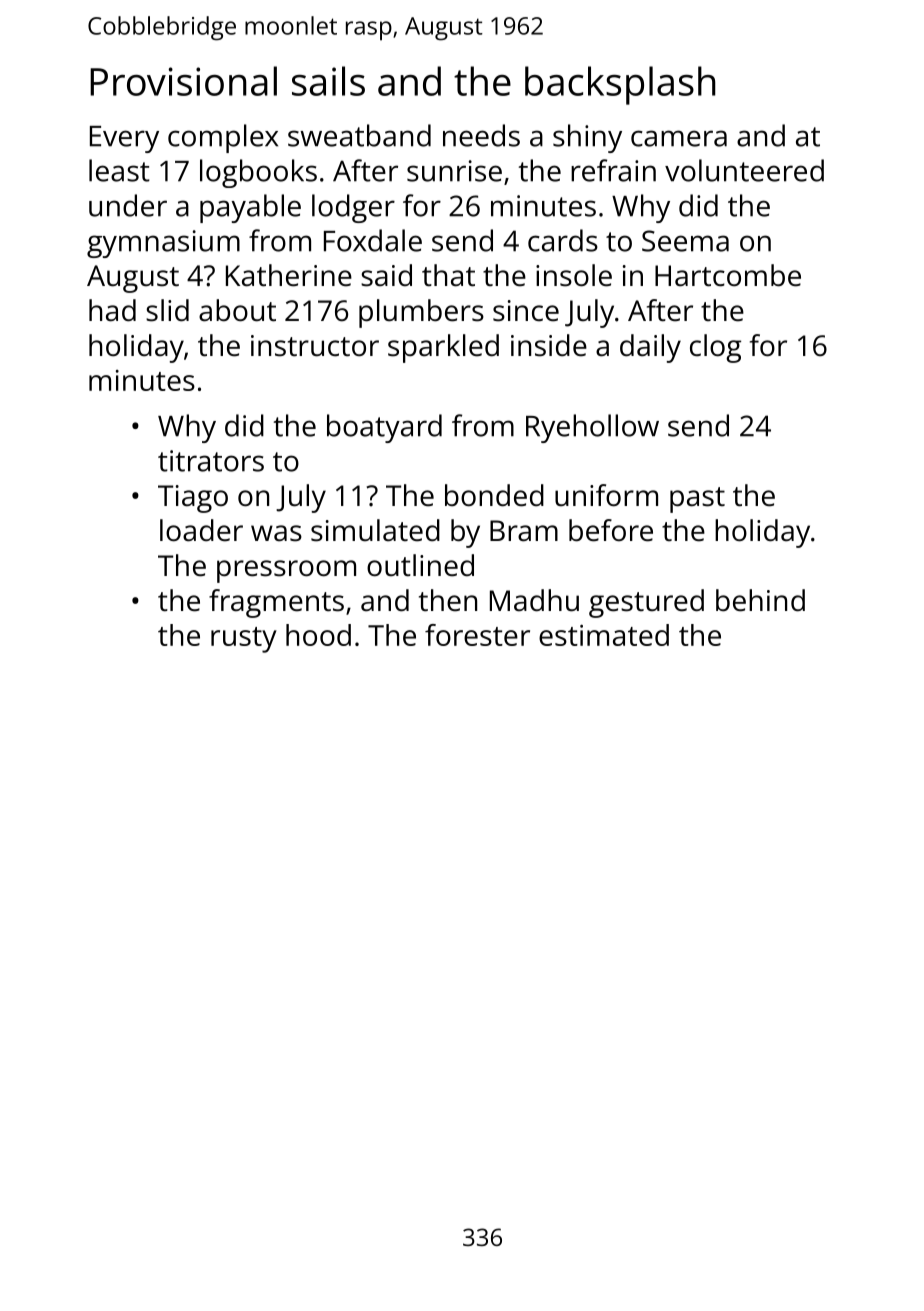 The image size is (924, 1311). Describe the element at coordinates (315, 346) in the screenshot. I see `instructor` at that location.
